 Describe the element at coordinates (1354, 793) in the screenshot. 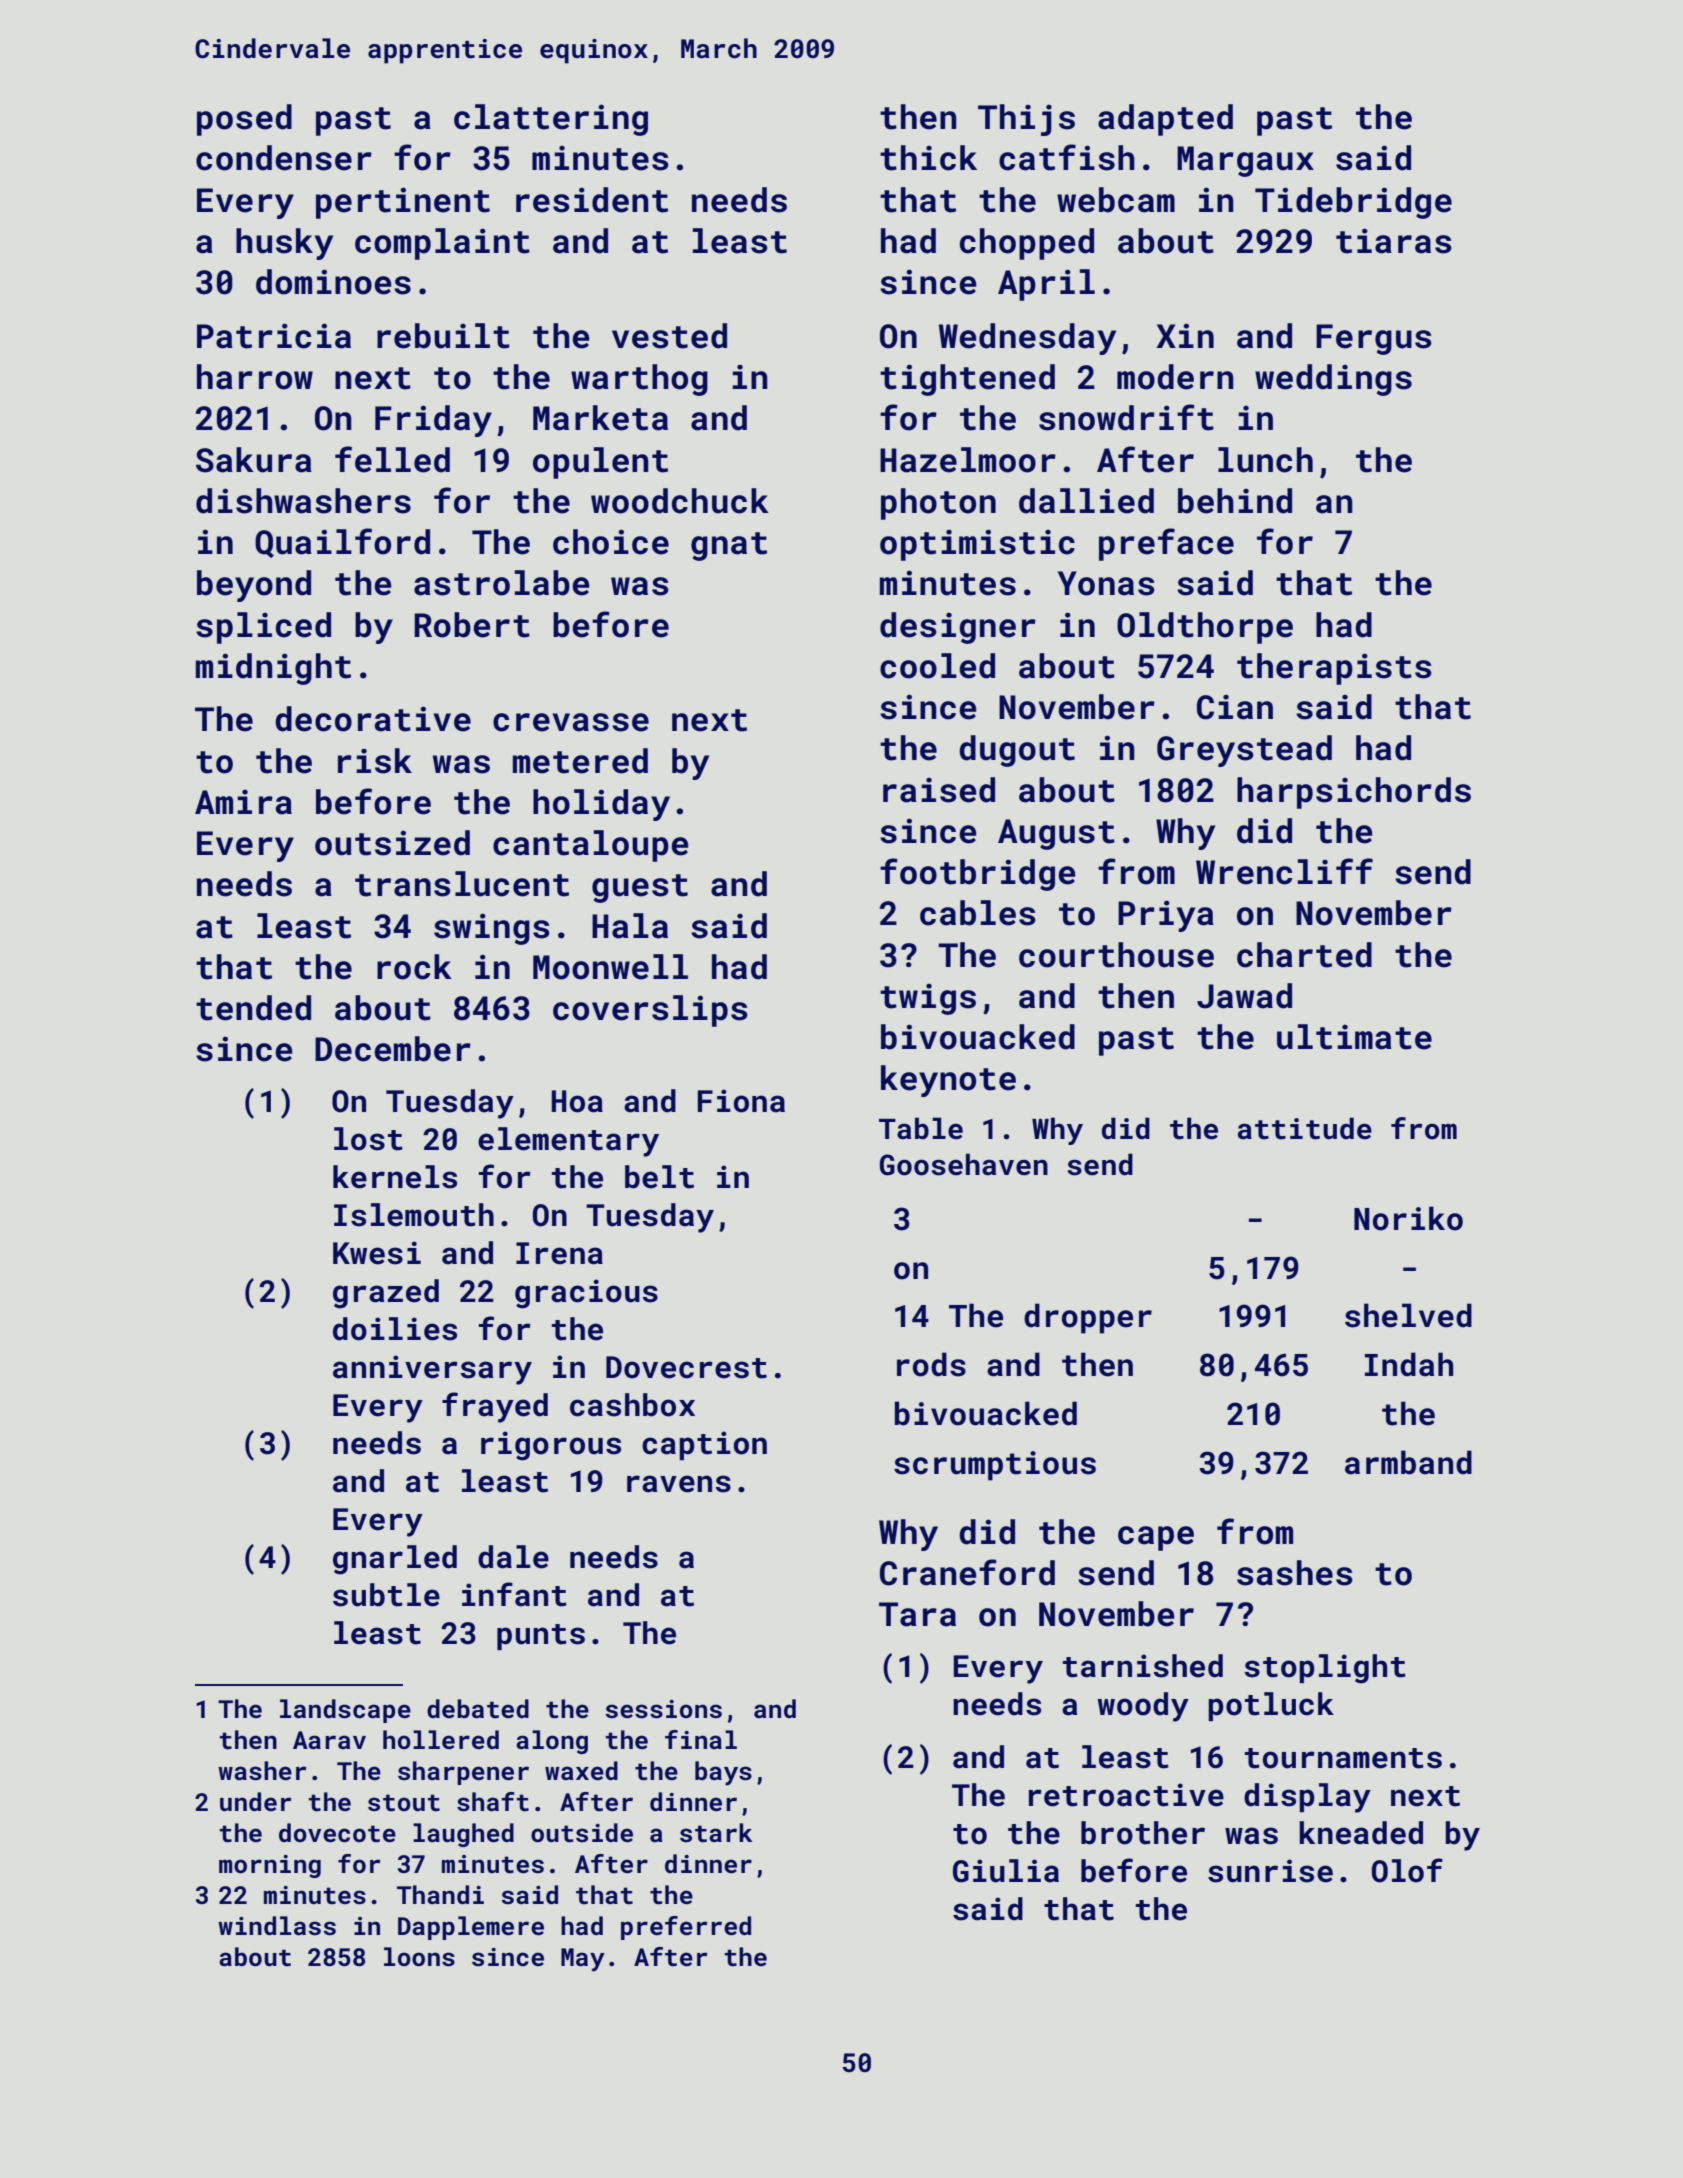

I see `harpsichords` at that location.
